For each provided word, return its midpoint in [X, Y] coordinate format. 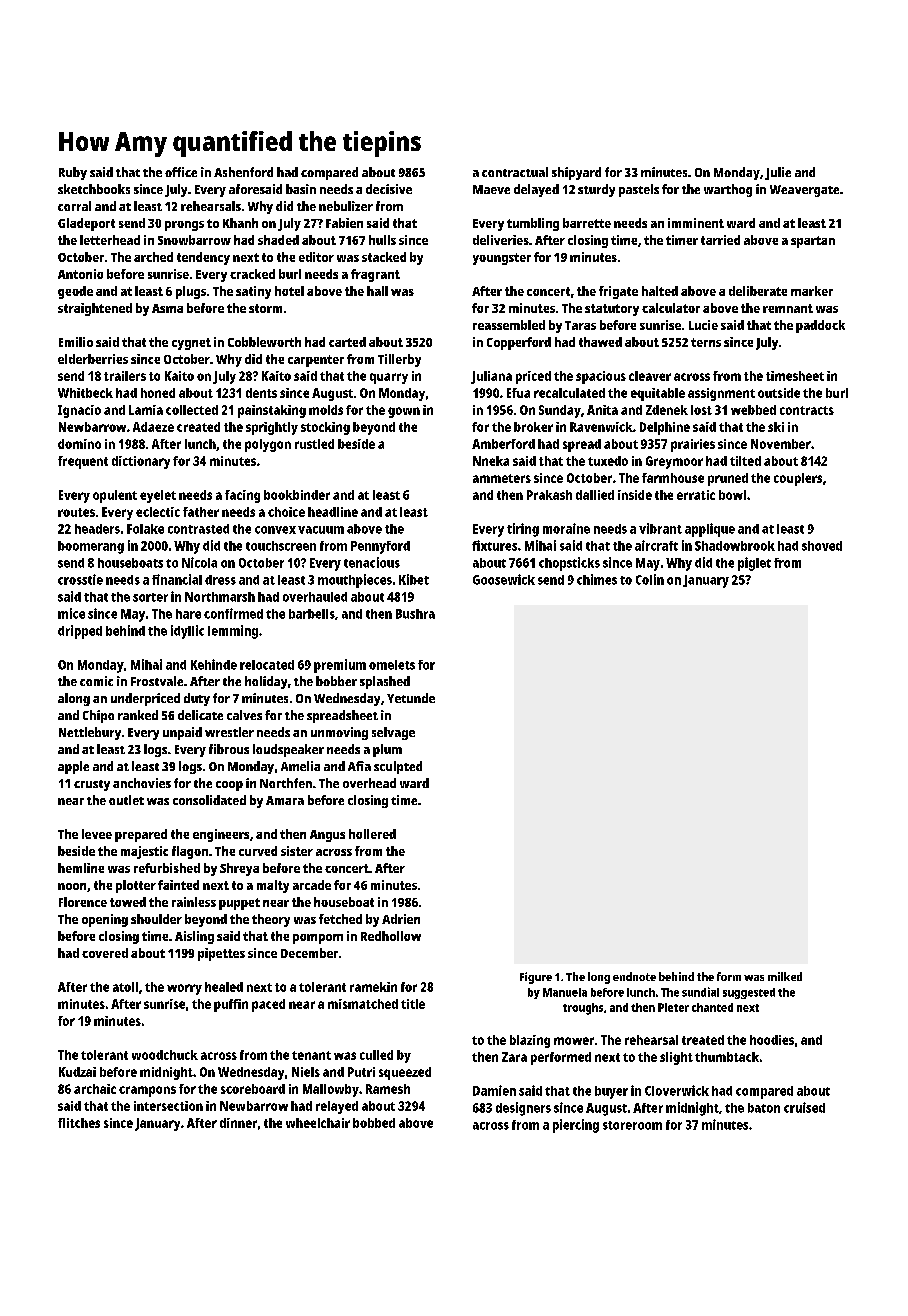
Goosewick [504, 579]
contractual [515, 172]
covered [105, 953]
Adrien [401, 919]
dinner [238, 1123]
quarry [389, 378]
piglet [754, 564]
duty [197, 699]
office [181, 172]
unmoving [339, 733]
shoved [822, 546]
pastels [639, 190]
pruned [728, 479]
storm [265, 308]
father [201, 512]
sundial [700, 992]
